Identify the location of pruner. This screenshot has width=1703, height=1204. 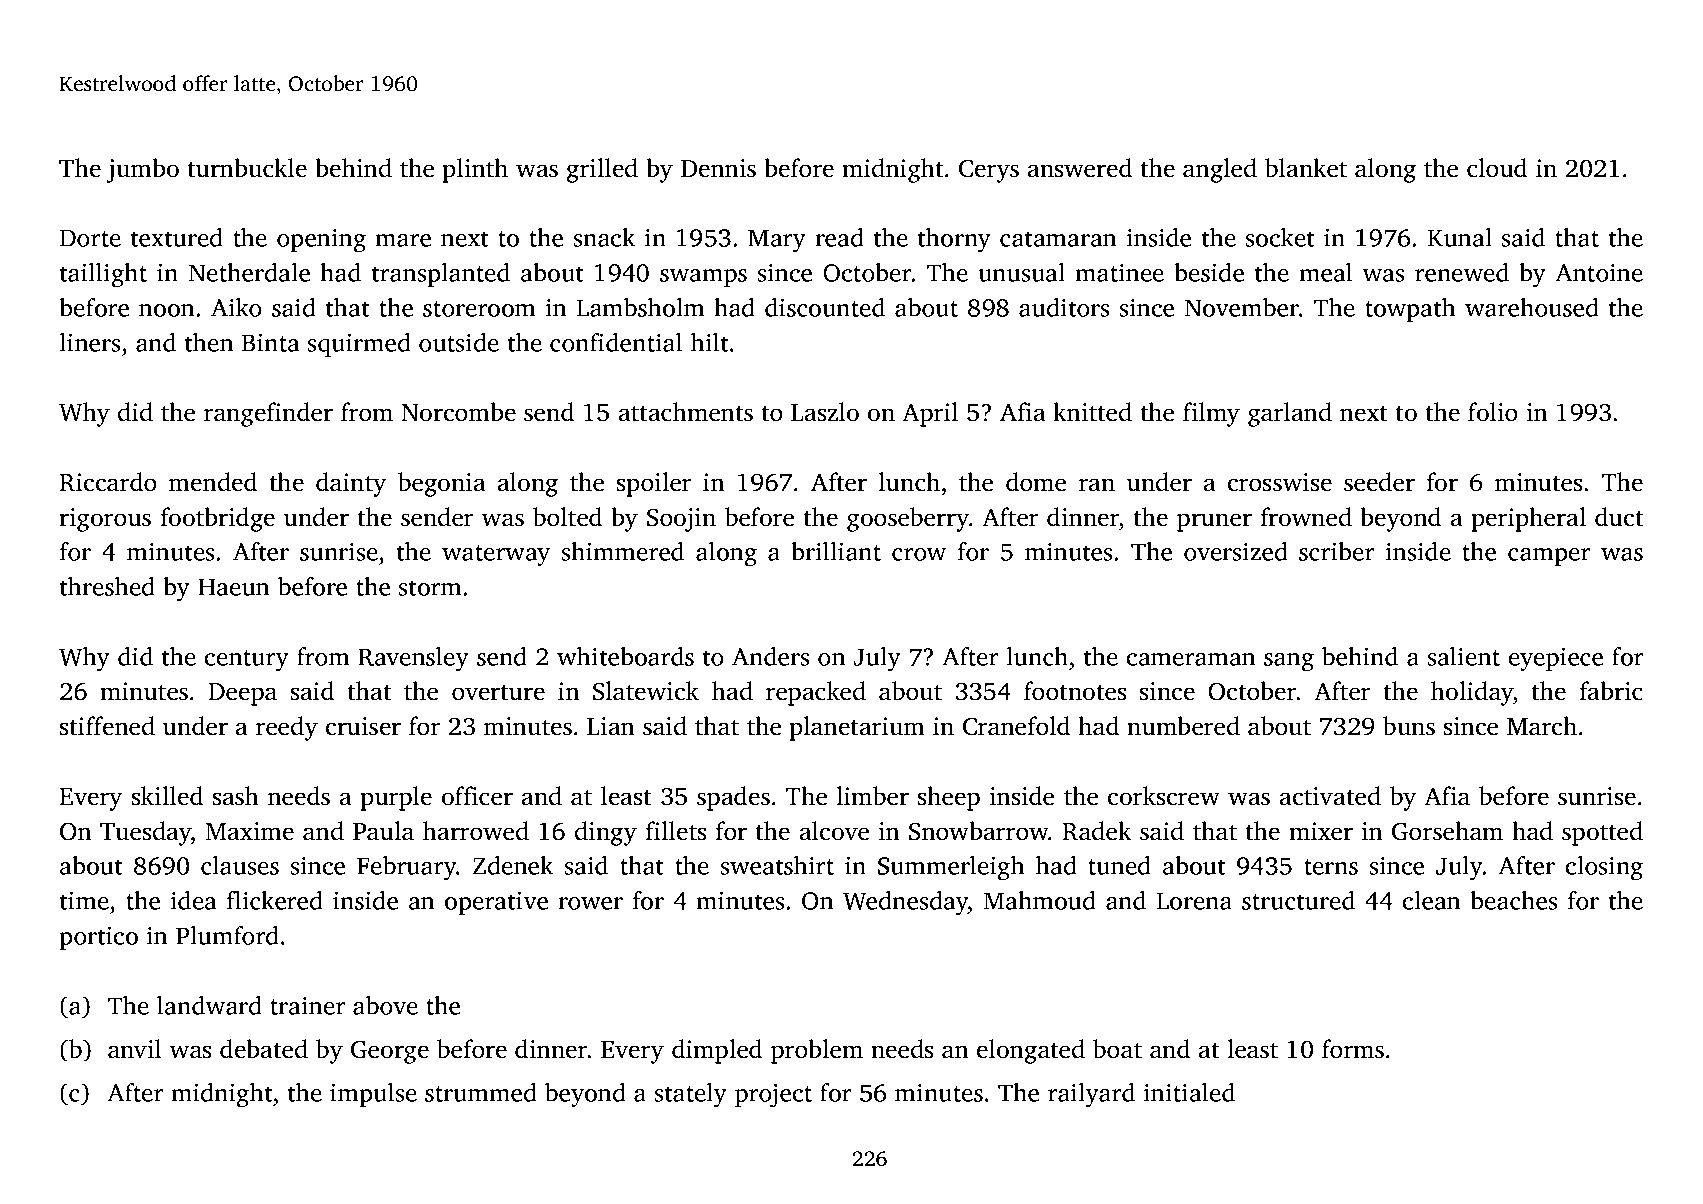
(1214, 522).
